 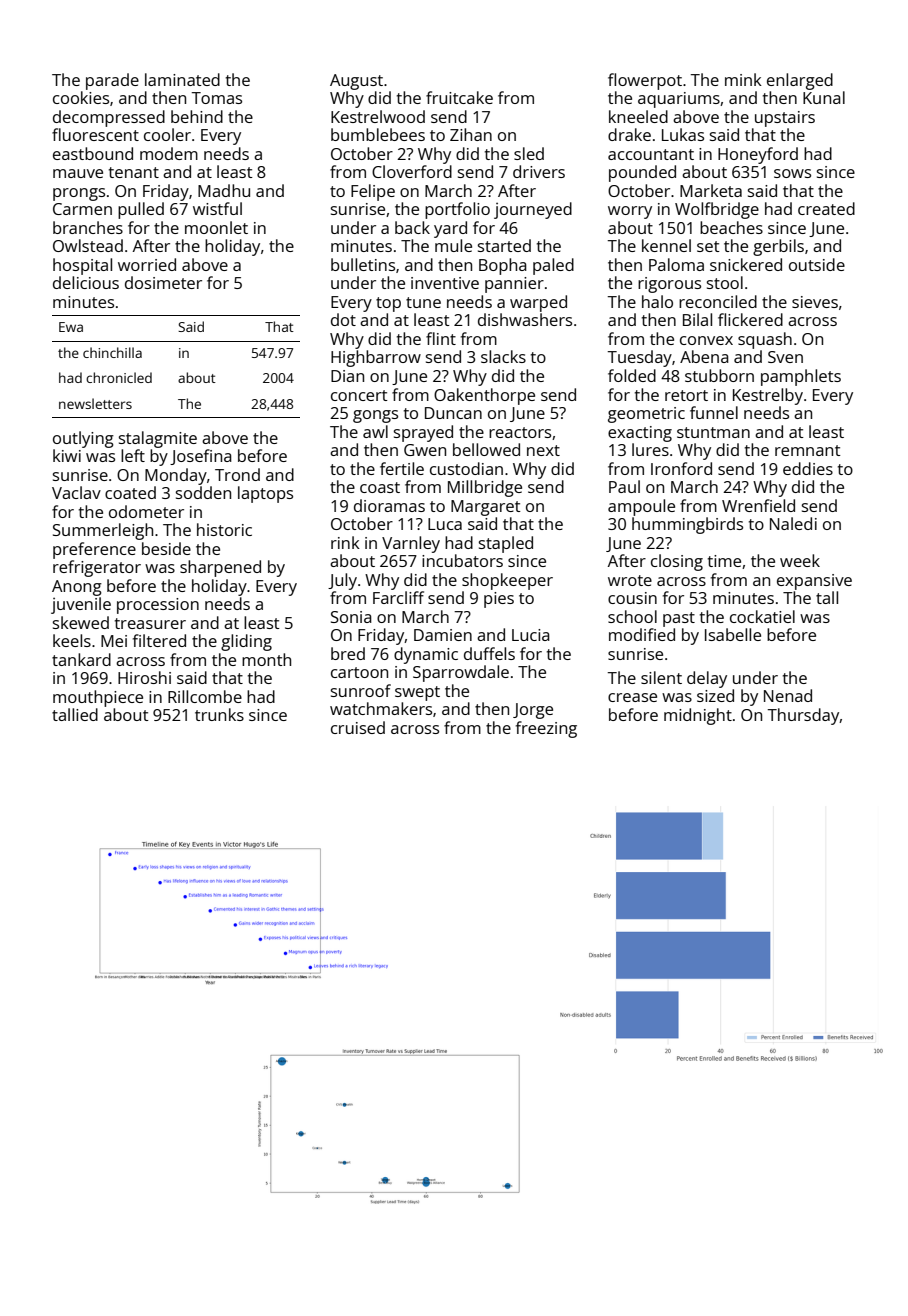 What do you see at coordinates (646, 415) in the screenshot?
I see `geometric` at bounding box center [646, 415].
